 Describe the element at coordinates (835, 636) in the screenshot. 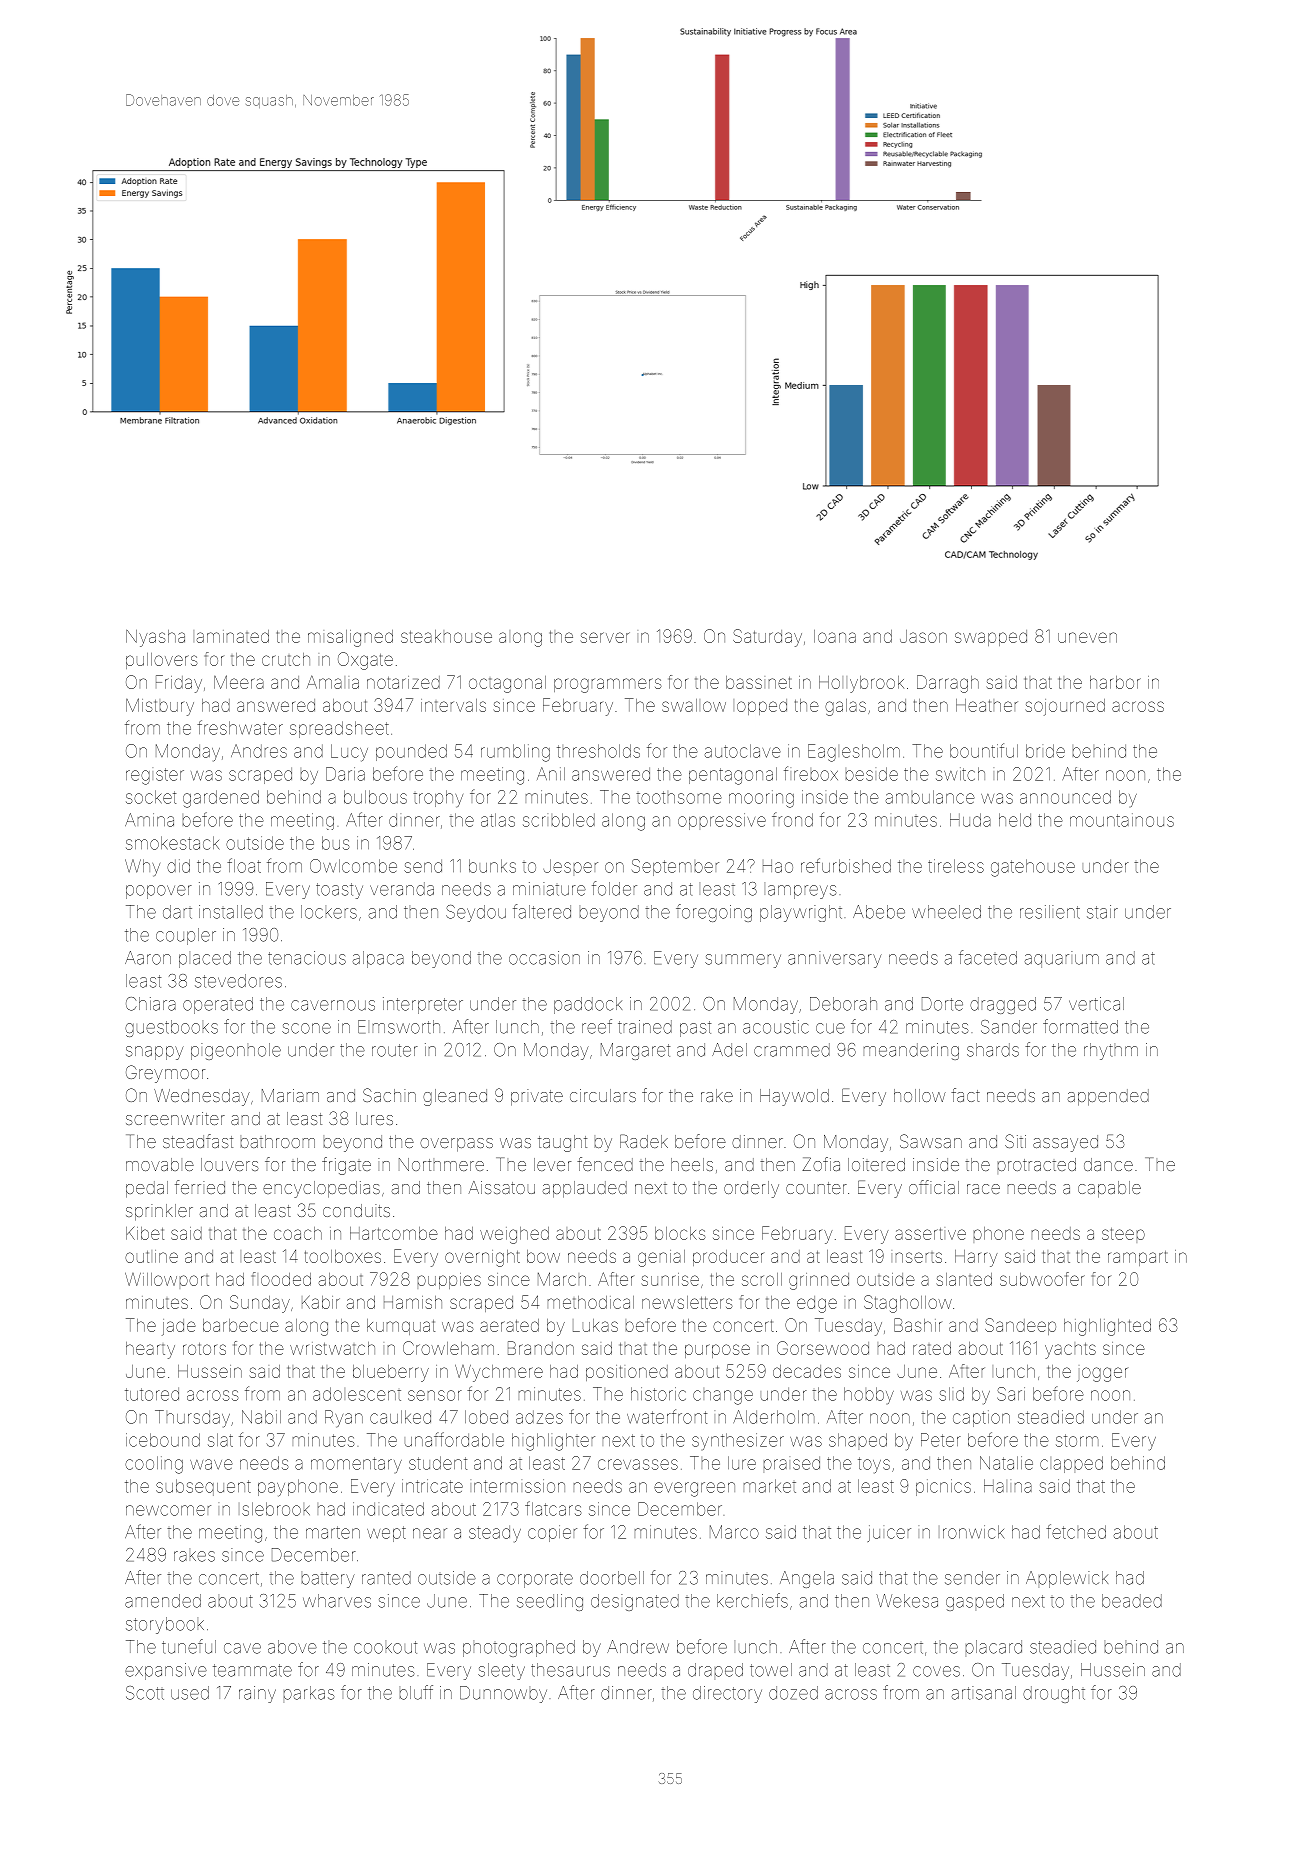

I see `Ioana` at that location.
